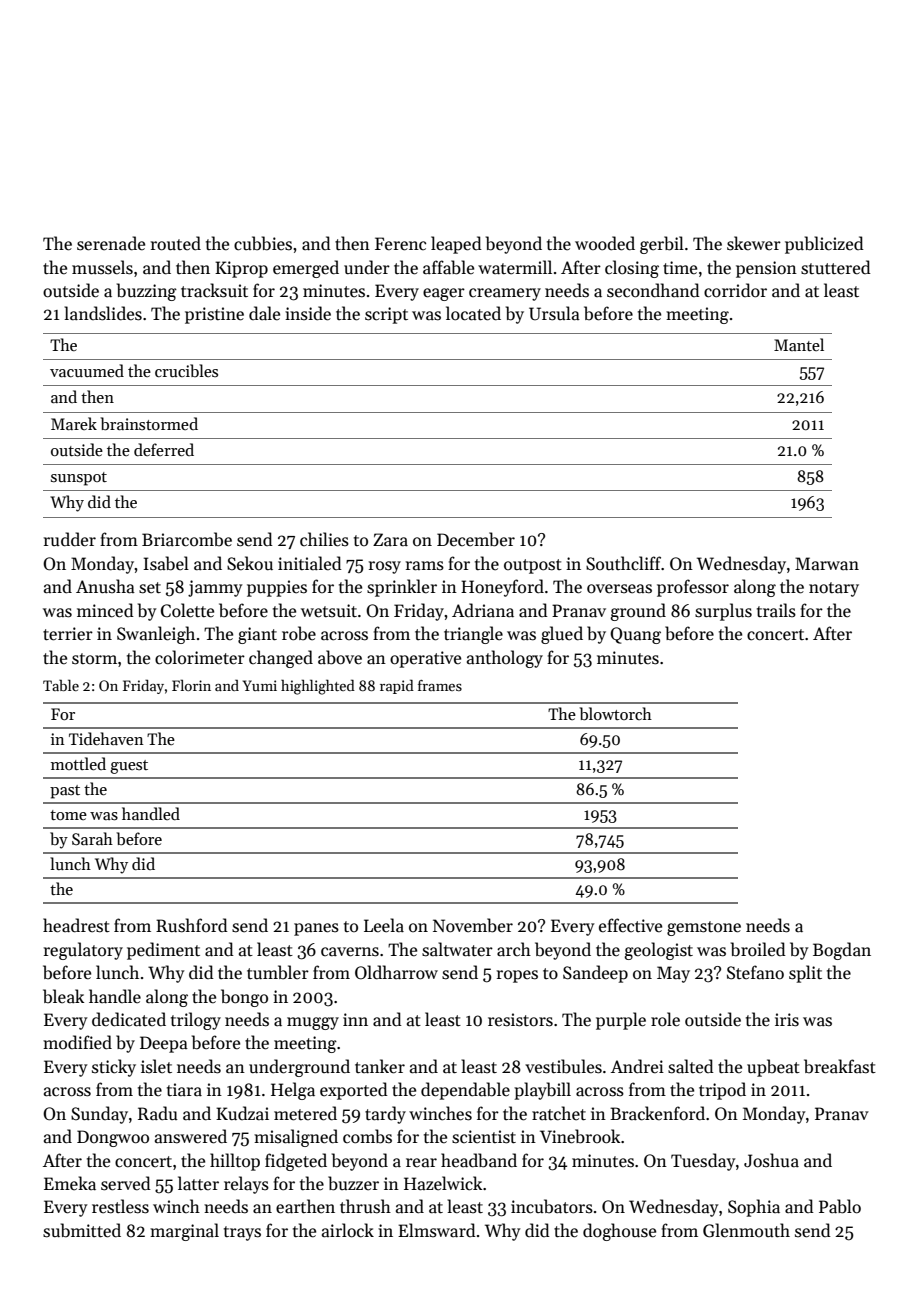  Describe the element at coordinates (456, 245) in the document. I see `leaped` at that location.
